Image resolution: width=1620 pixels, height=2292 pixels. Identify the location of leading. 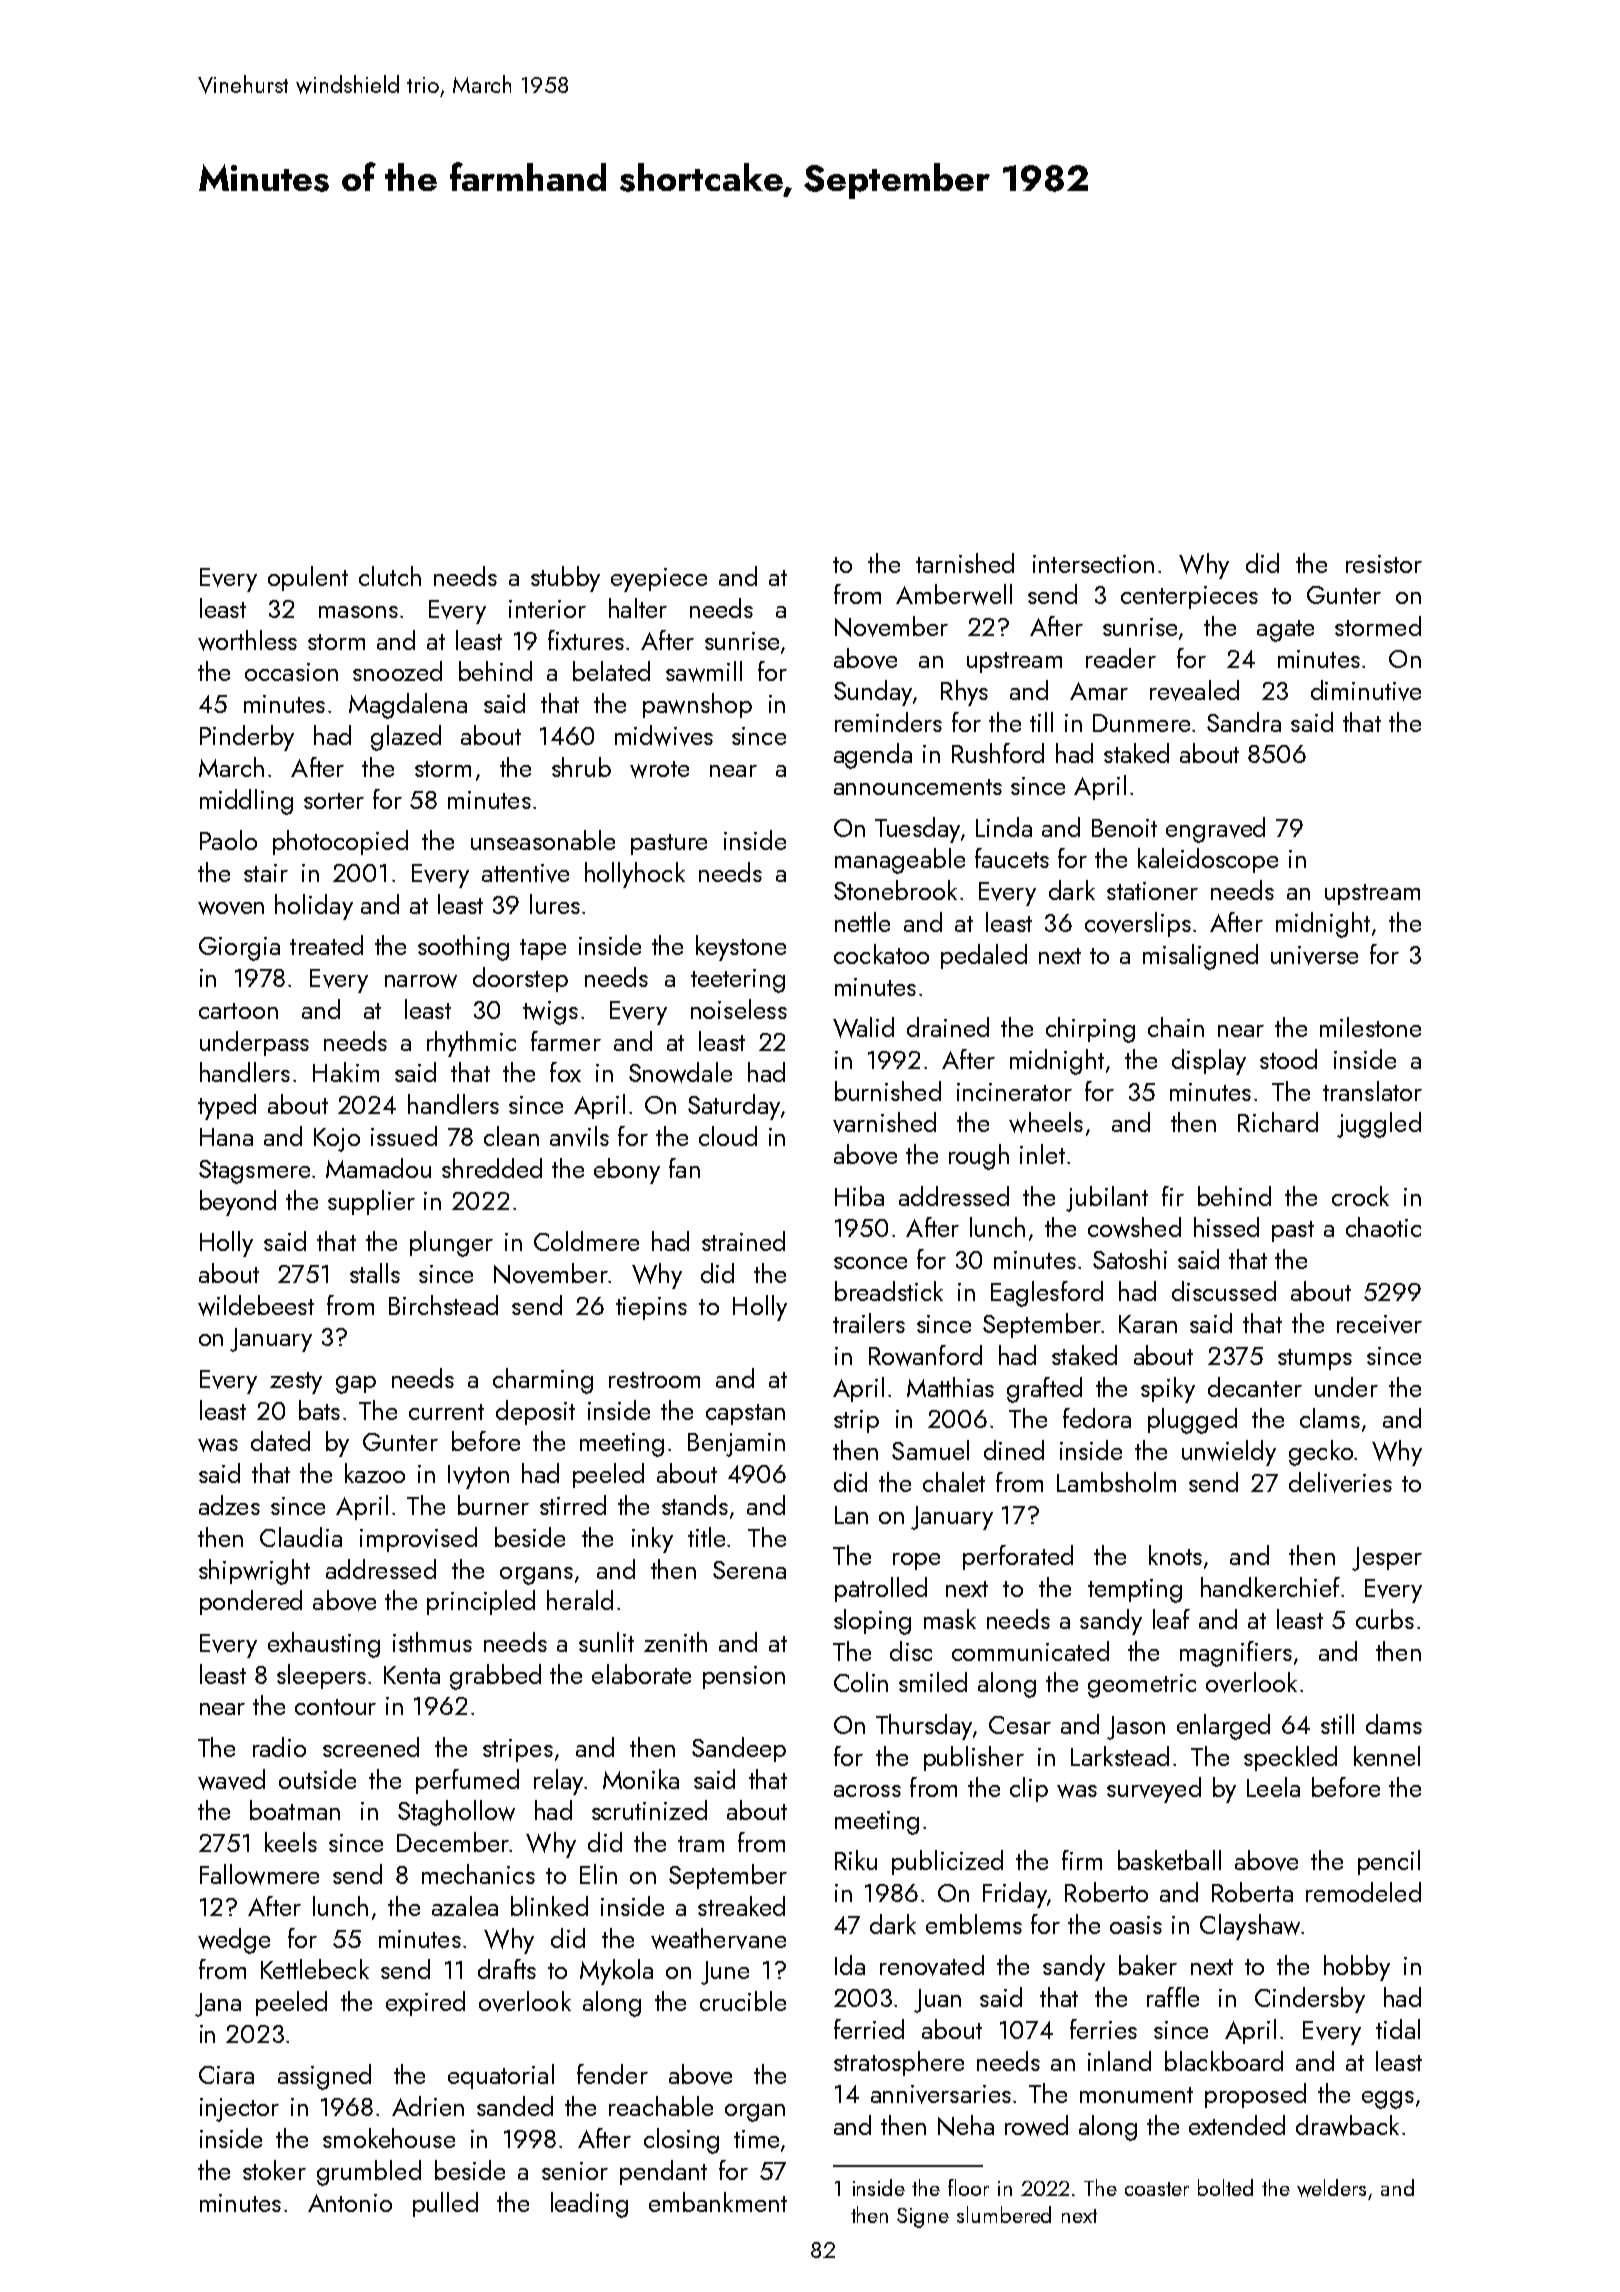
(589, 2205).
